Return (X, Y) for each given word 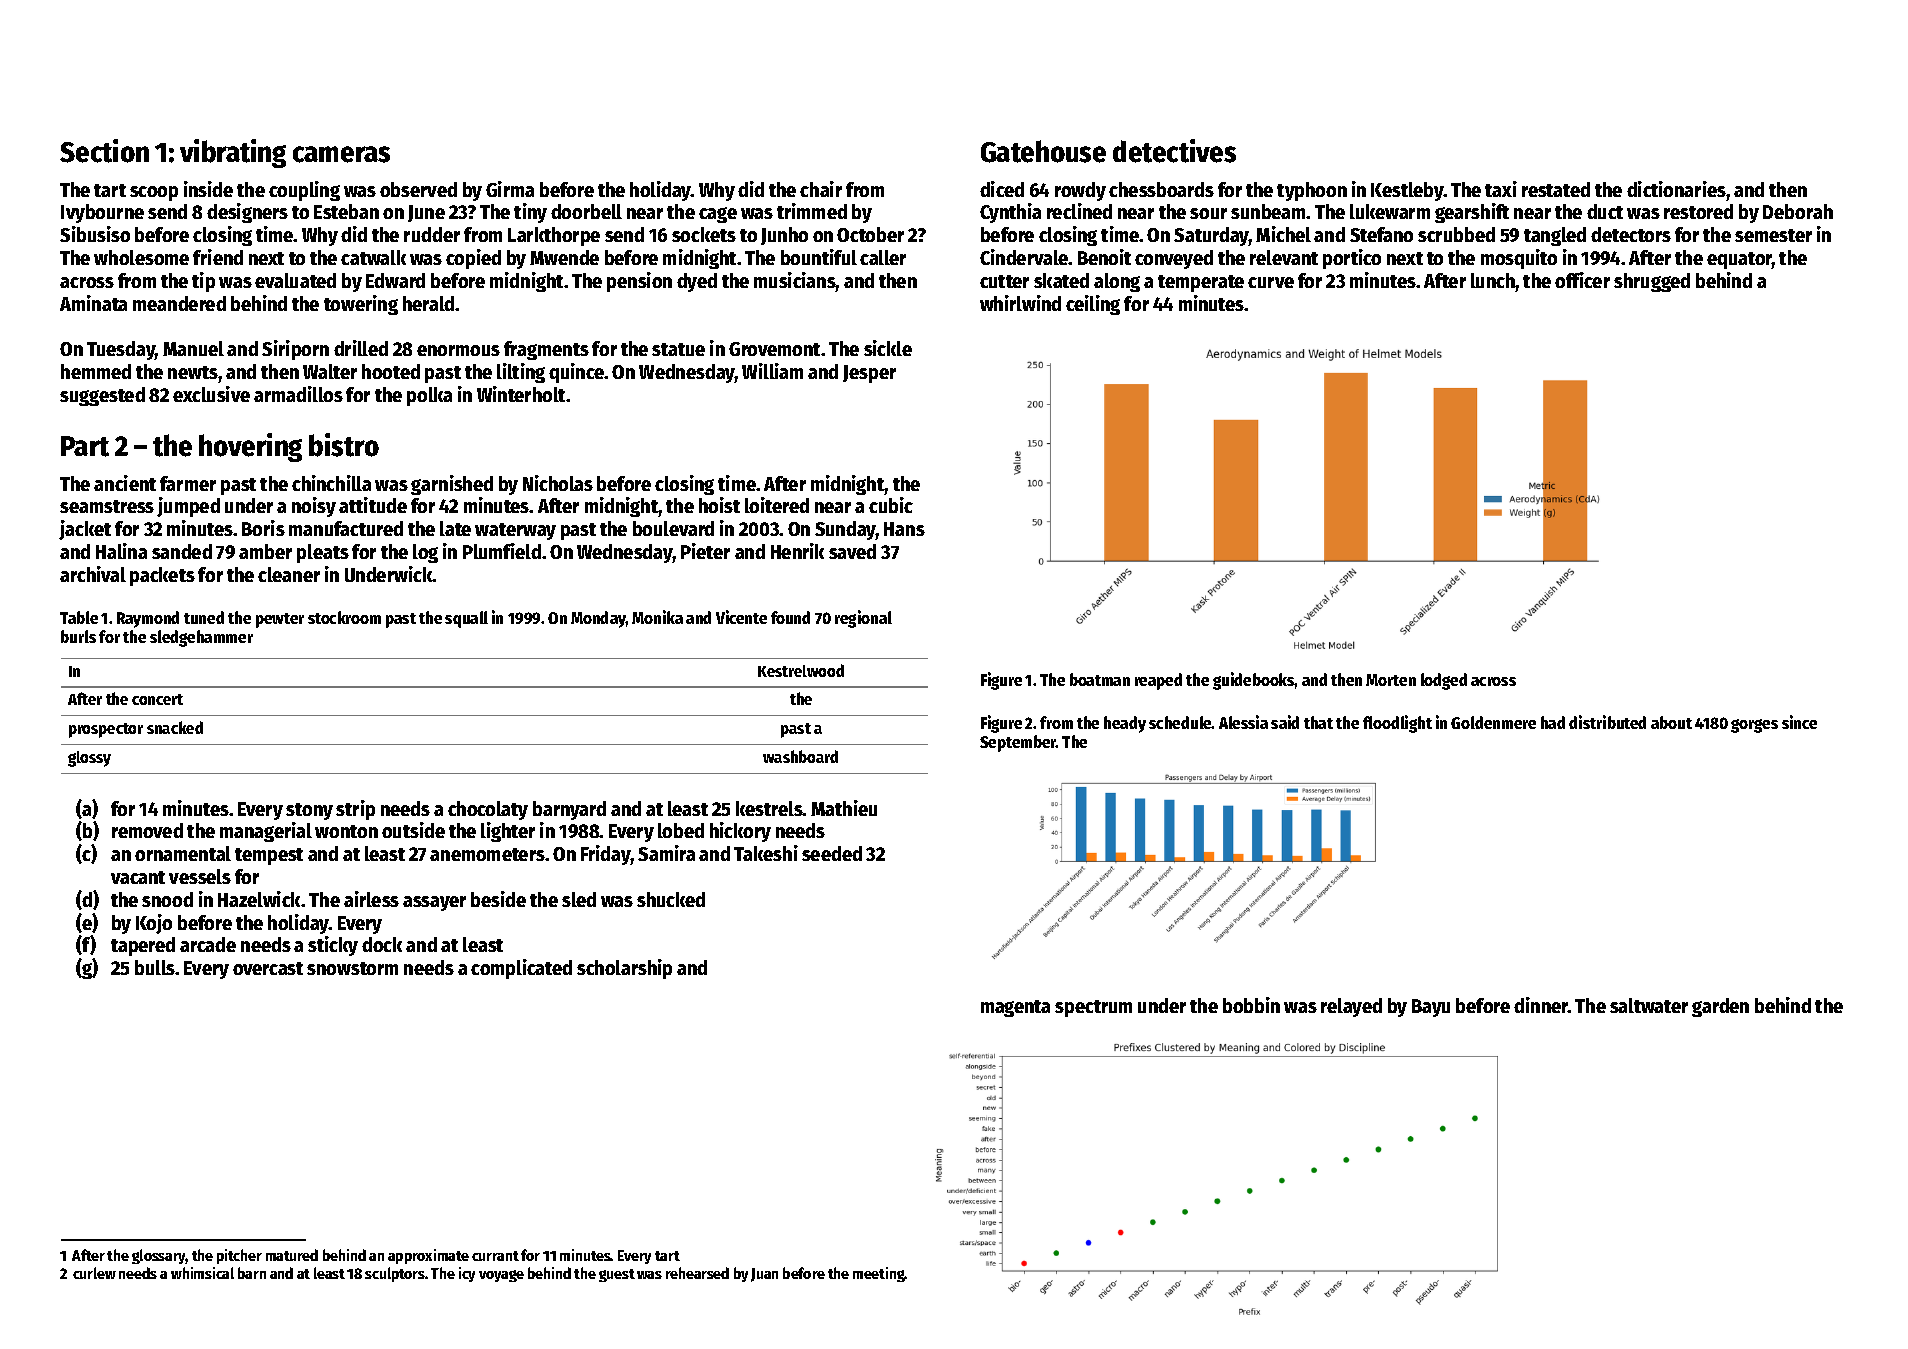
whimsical (202, 1273)
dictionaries (1676, 189)
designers (247, 213)
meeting (879, 1274)
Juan (764, 1275)
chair (821, 189)
